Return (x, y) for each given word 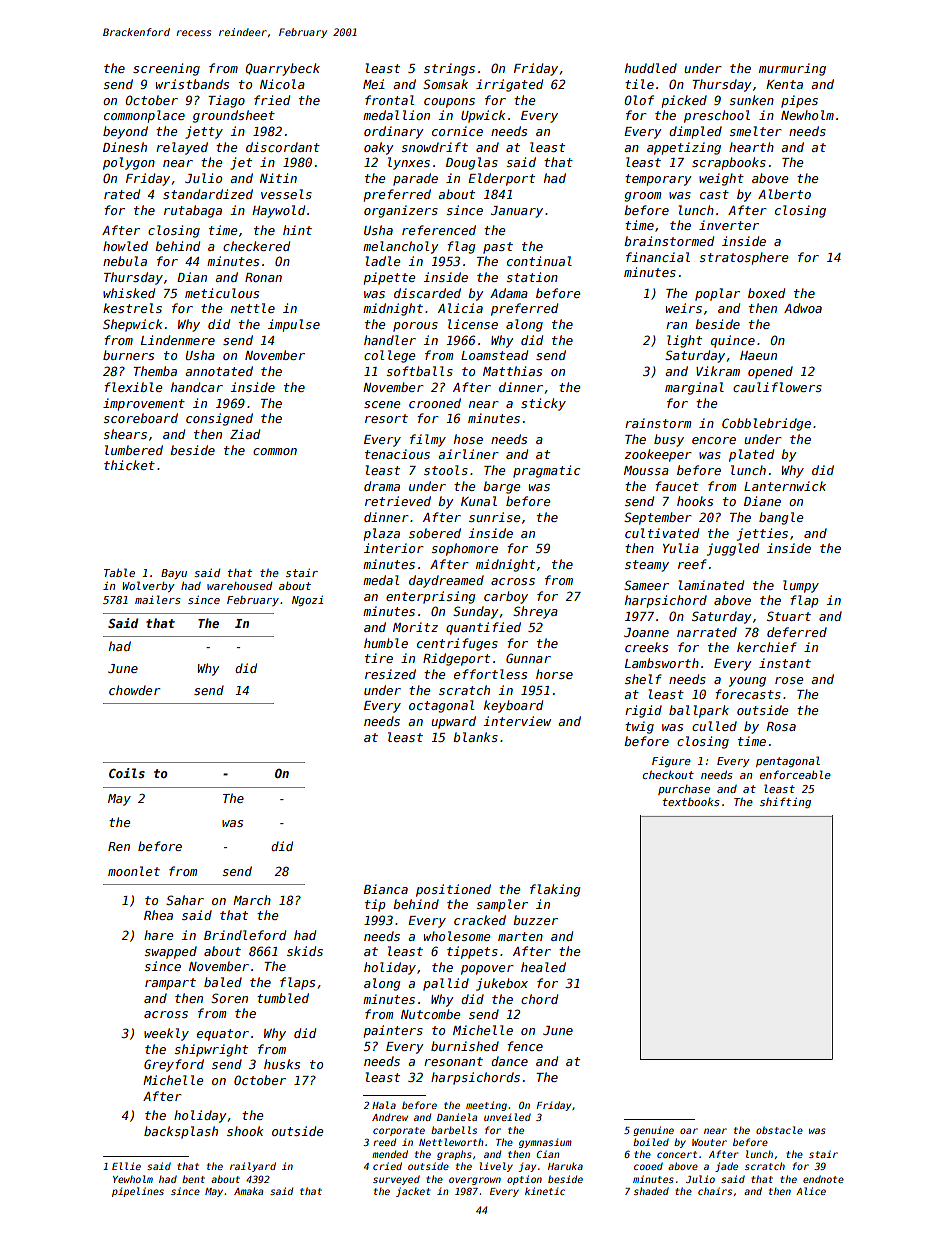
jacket (413, 1192)
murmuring (792, 69)
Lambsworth (662, 663)
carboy (506, 597)
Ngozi (308, 601)
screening (166, 69)
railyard (253, 1167)
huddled (651, 68)
